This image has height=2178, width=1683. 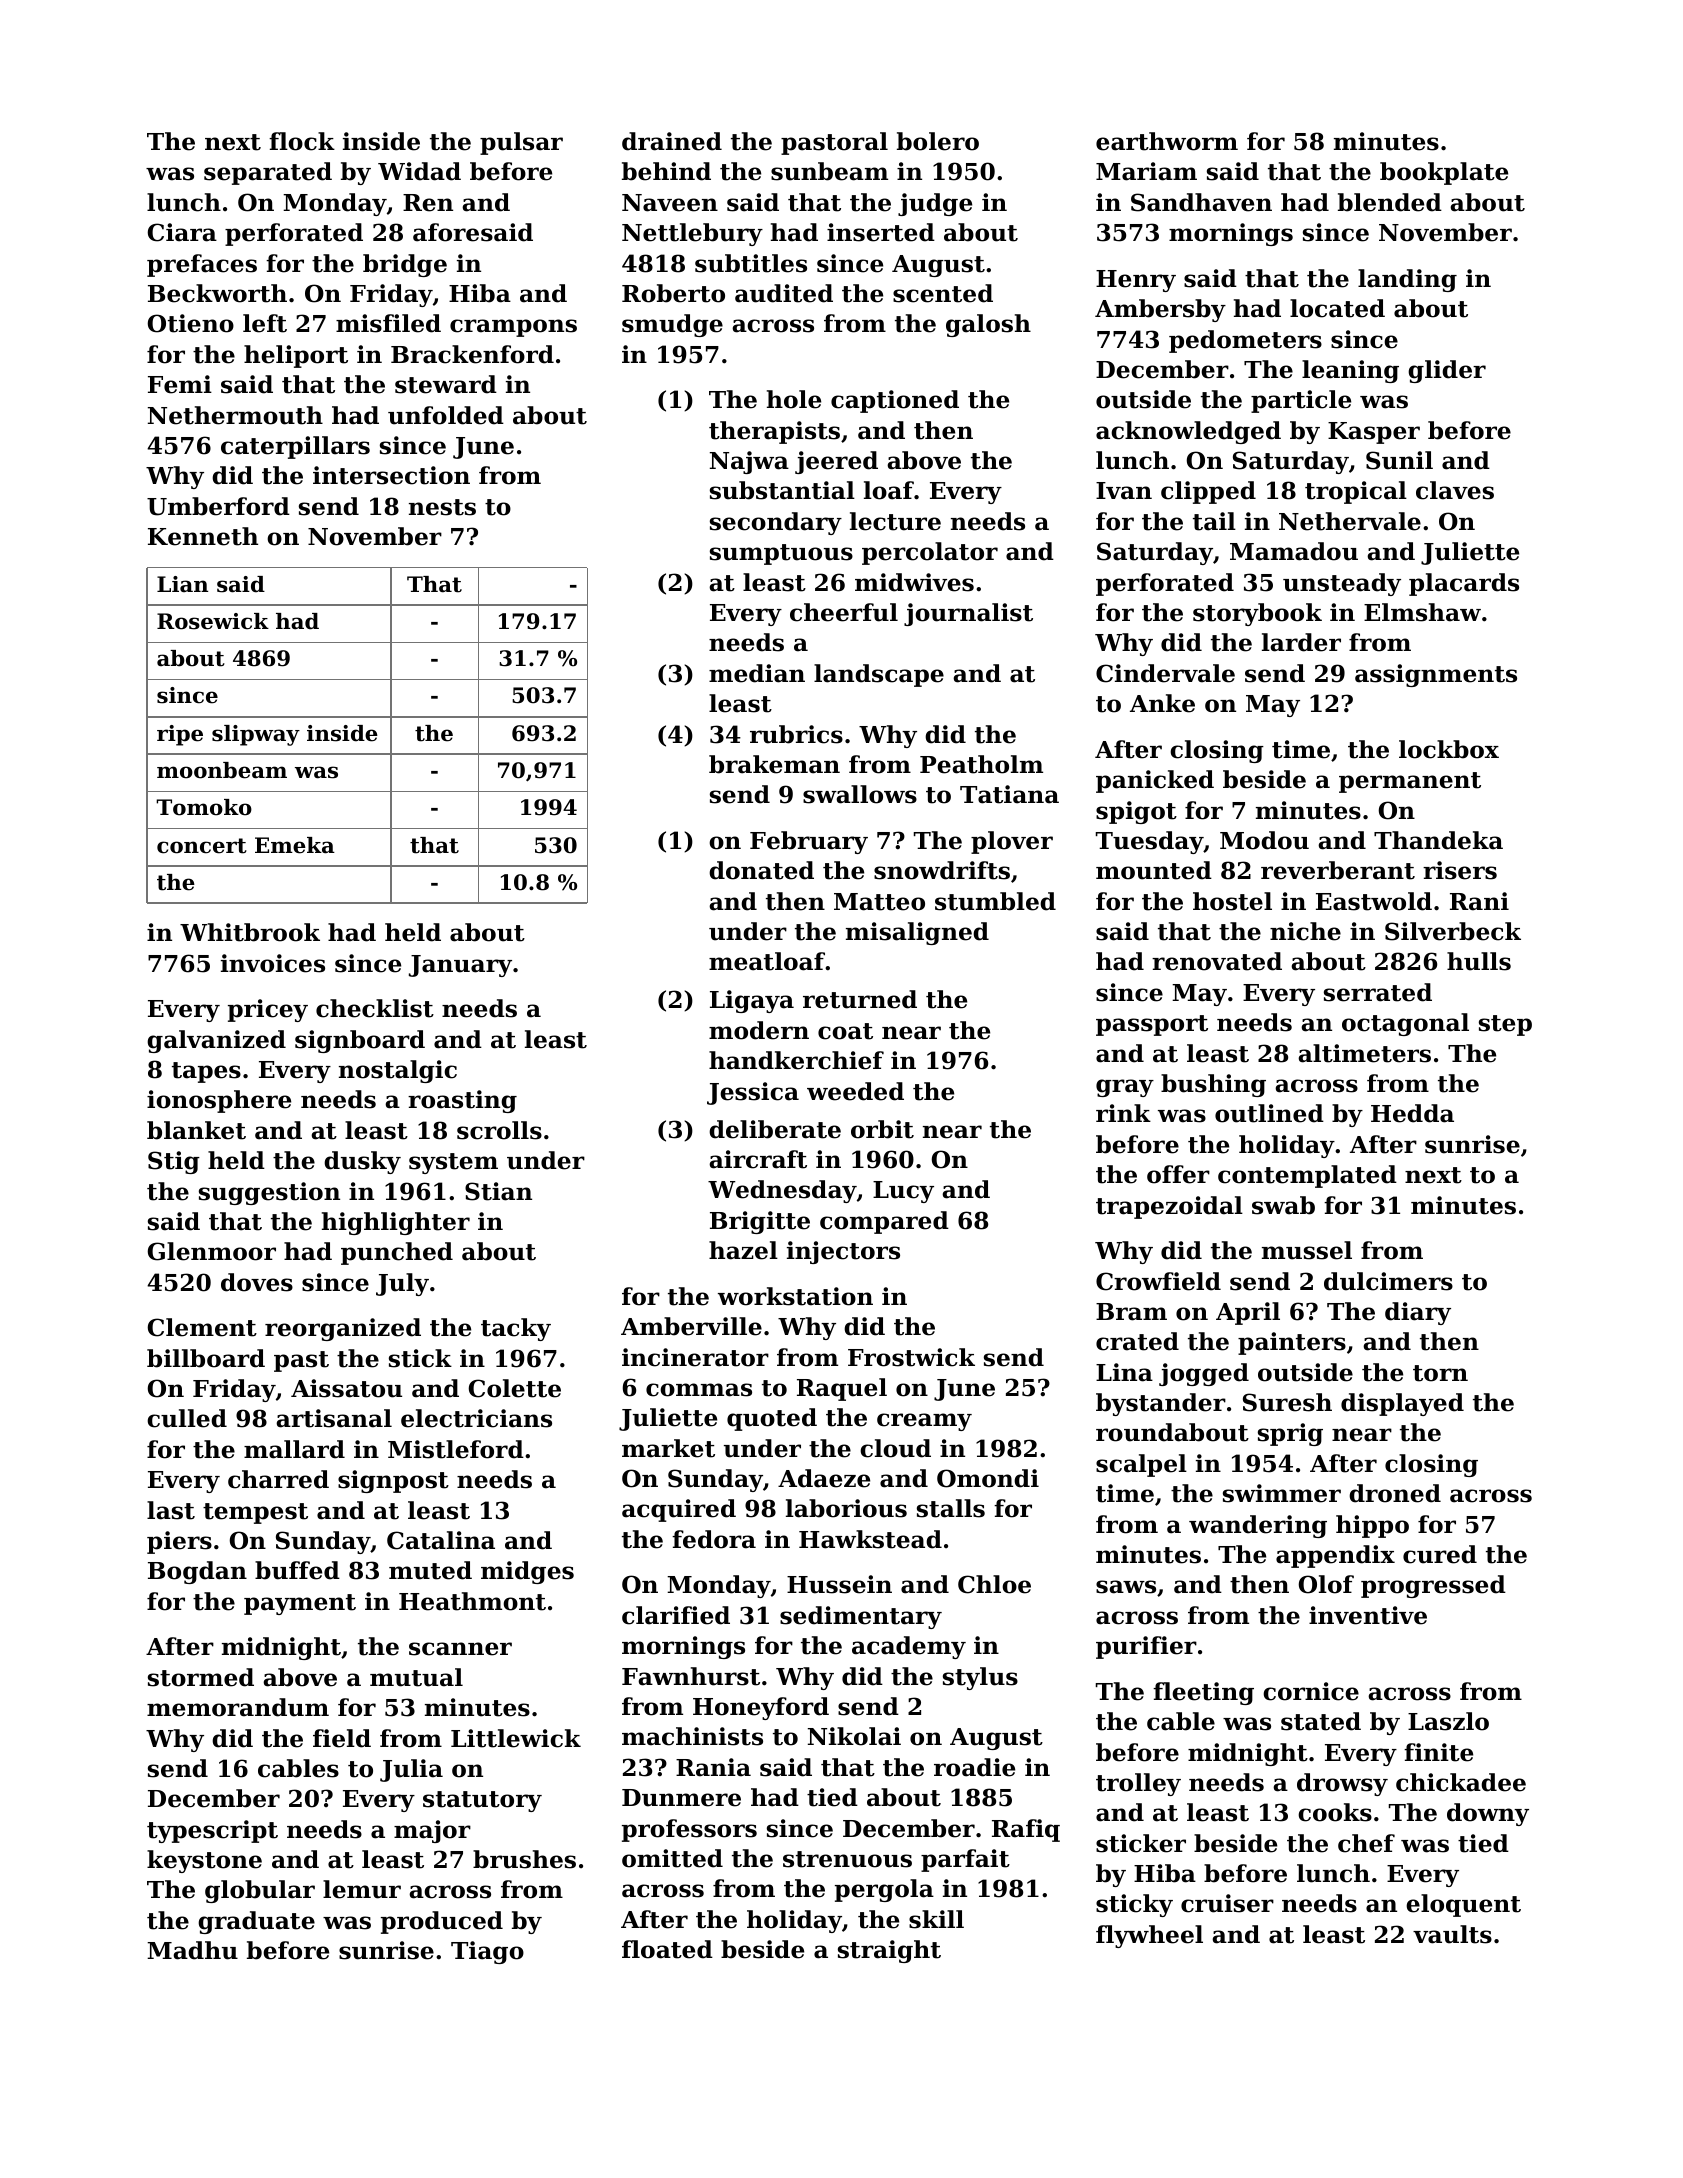 What do you see at coordinates (375, 1008) in the image?
I see `checklist` at bounding box center [375, 1008].
